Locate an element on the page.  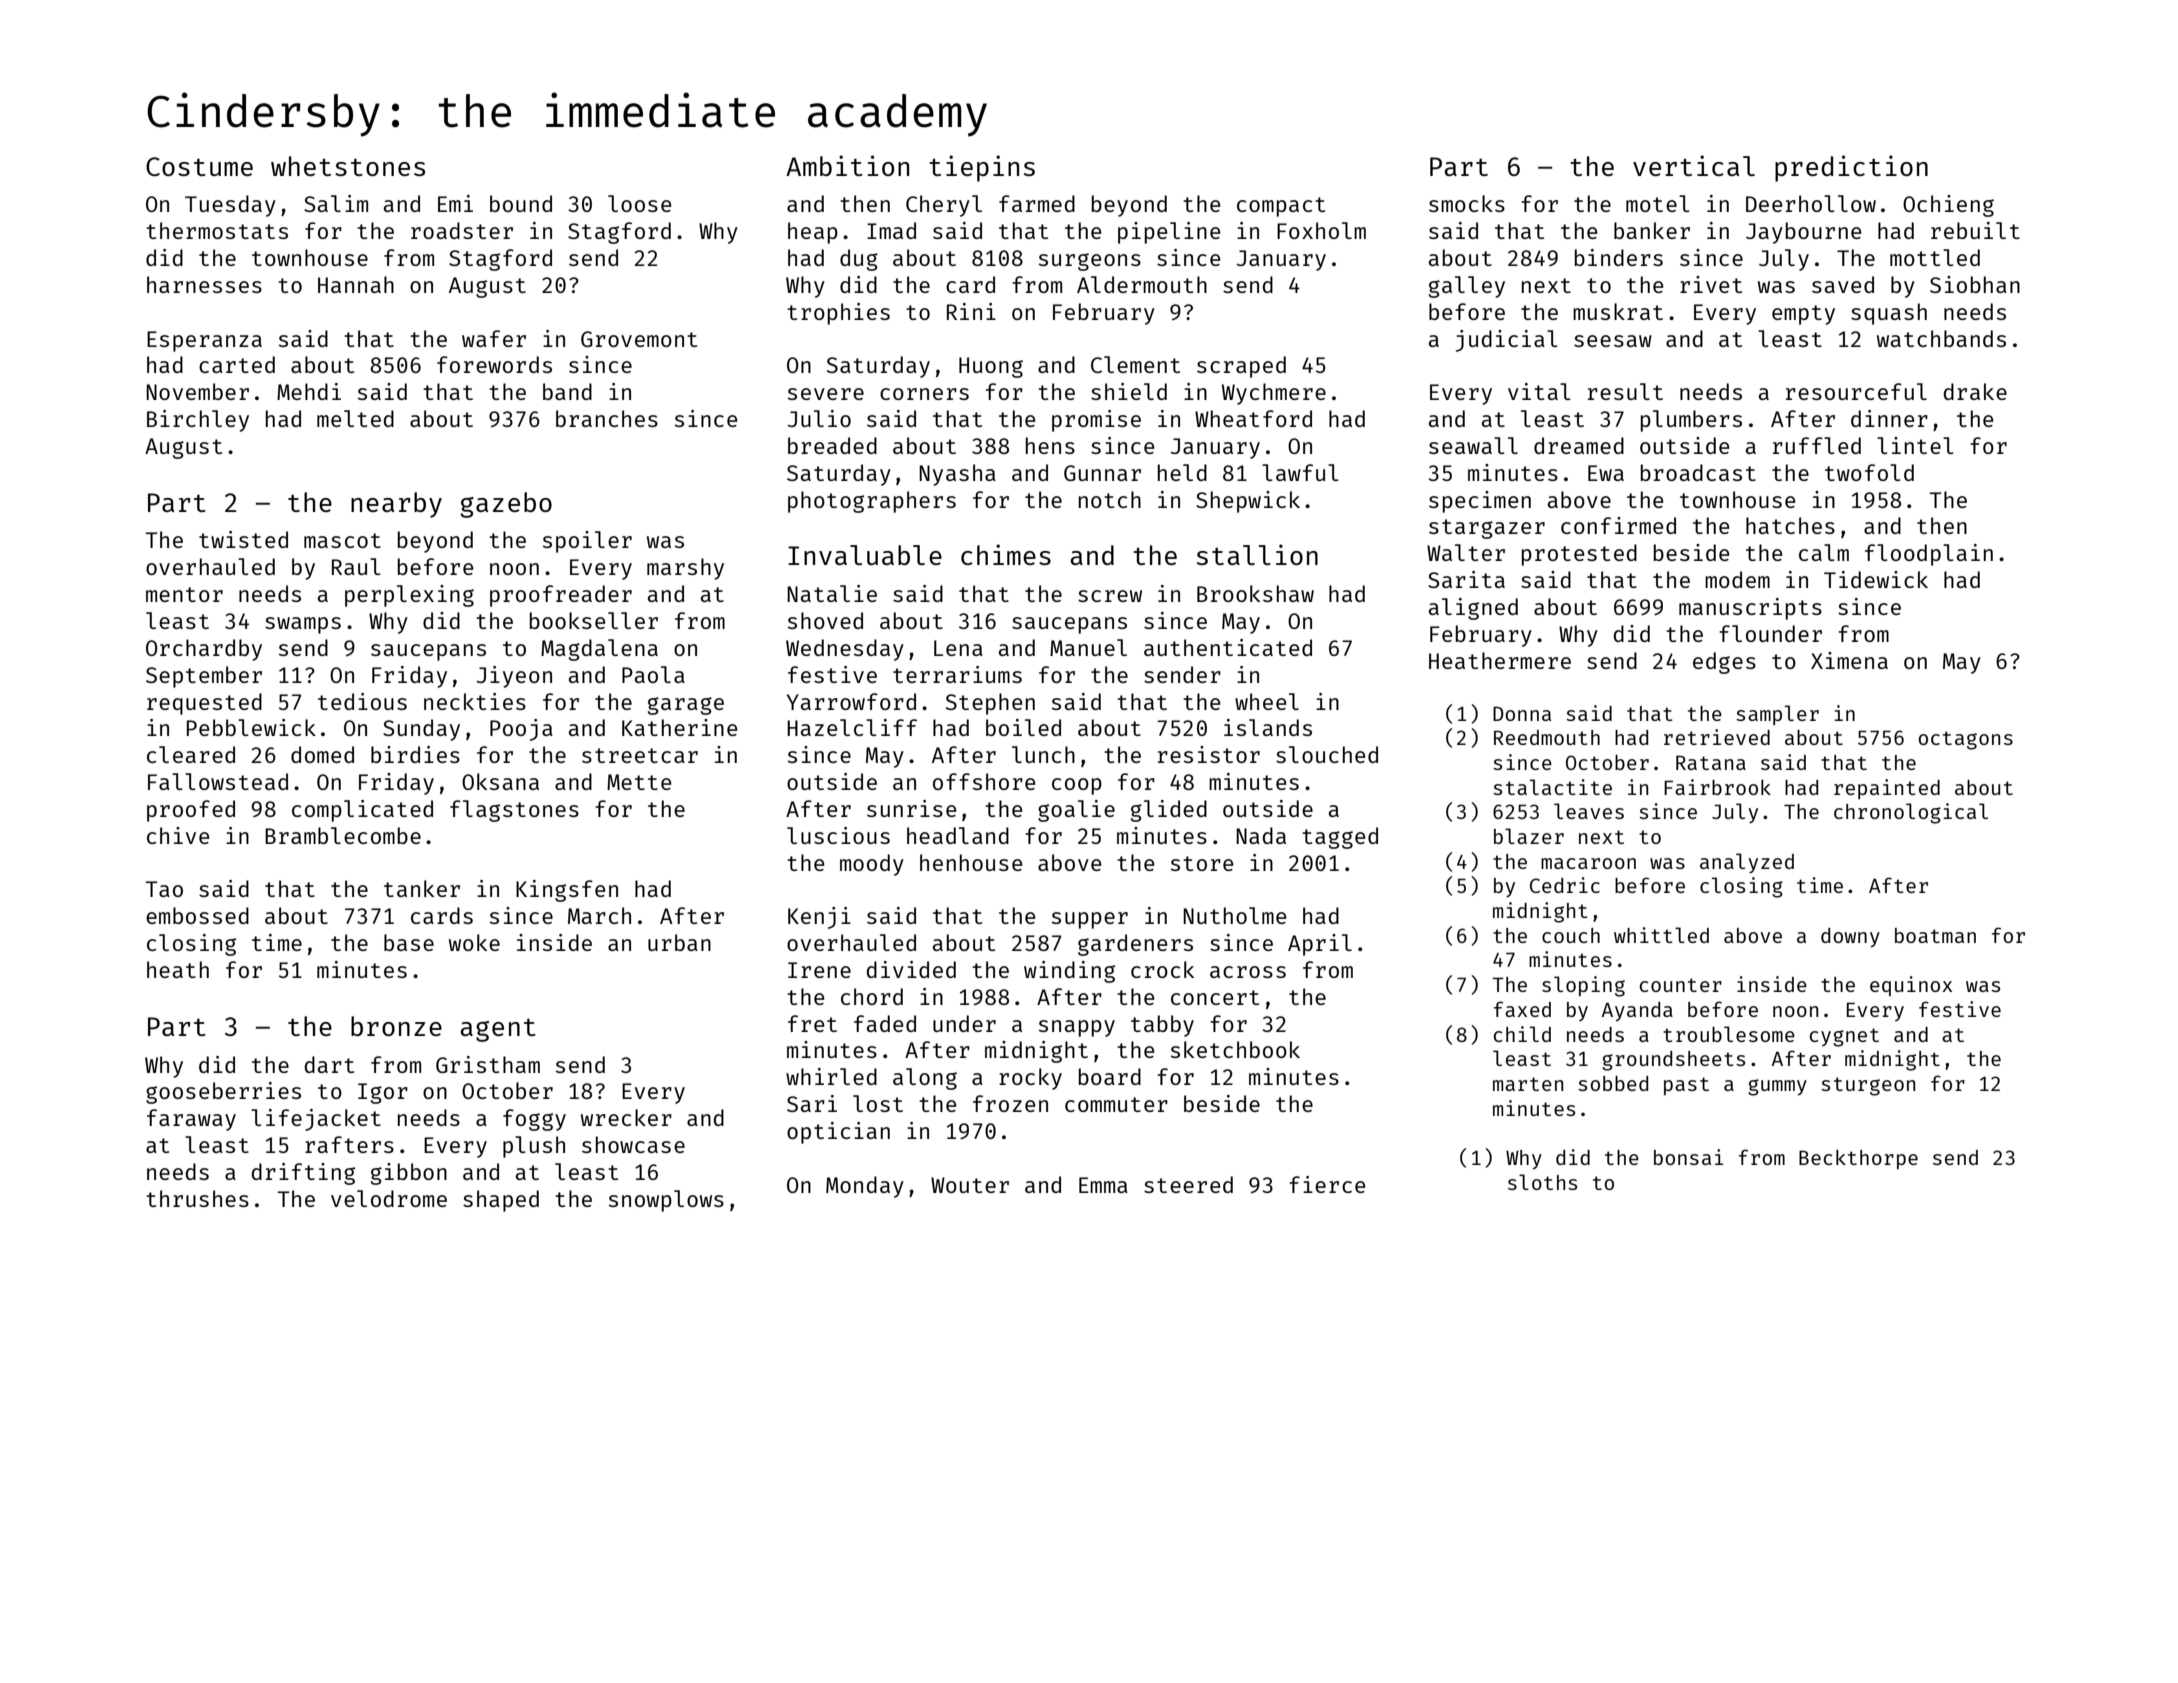
roadster is located at coordinates (462, 230).
